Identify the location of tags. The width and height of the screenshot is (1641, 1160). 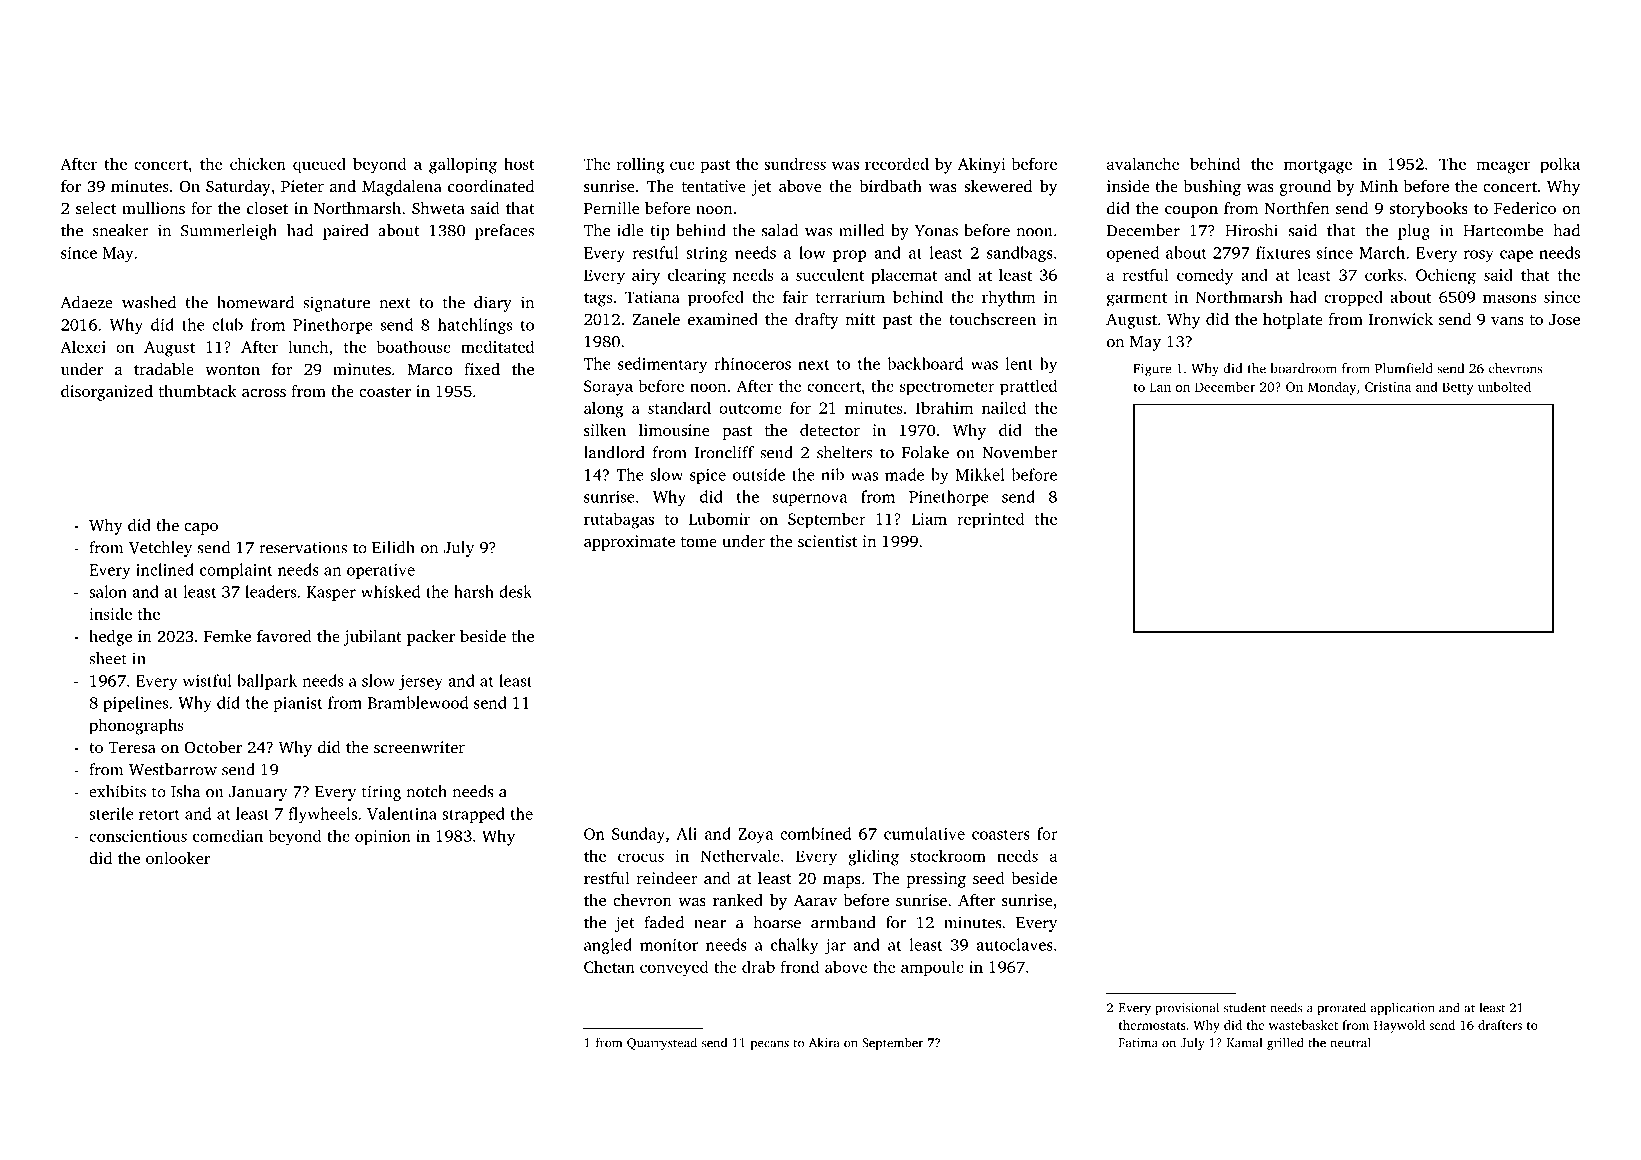
(598, 300).
